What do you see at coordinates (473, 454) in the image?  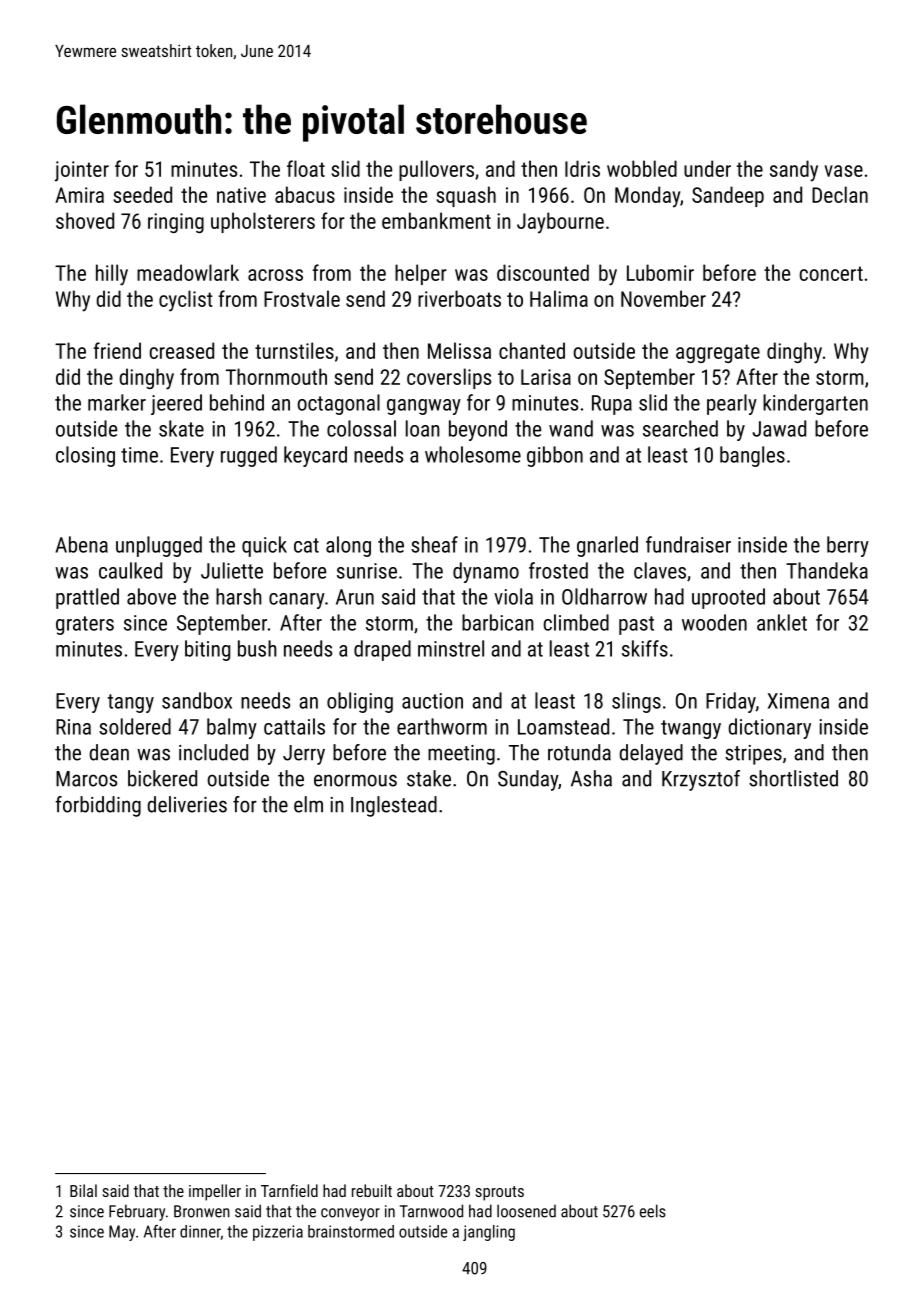 I see `wholesome` at bounding box center [473, 454].
